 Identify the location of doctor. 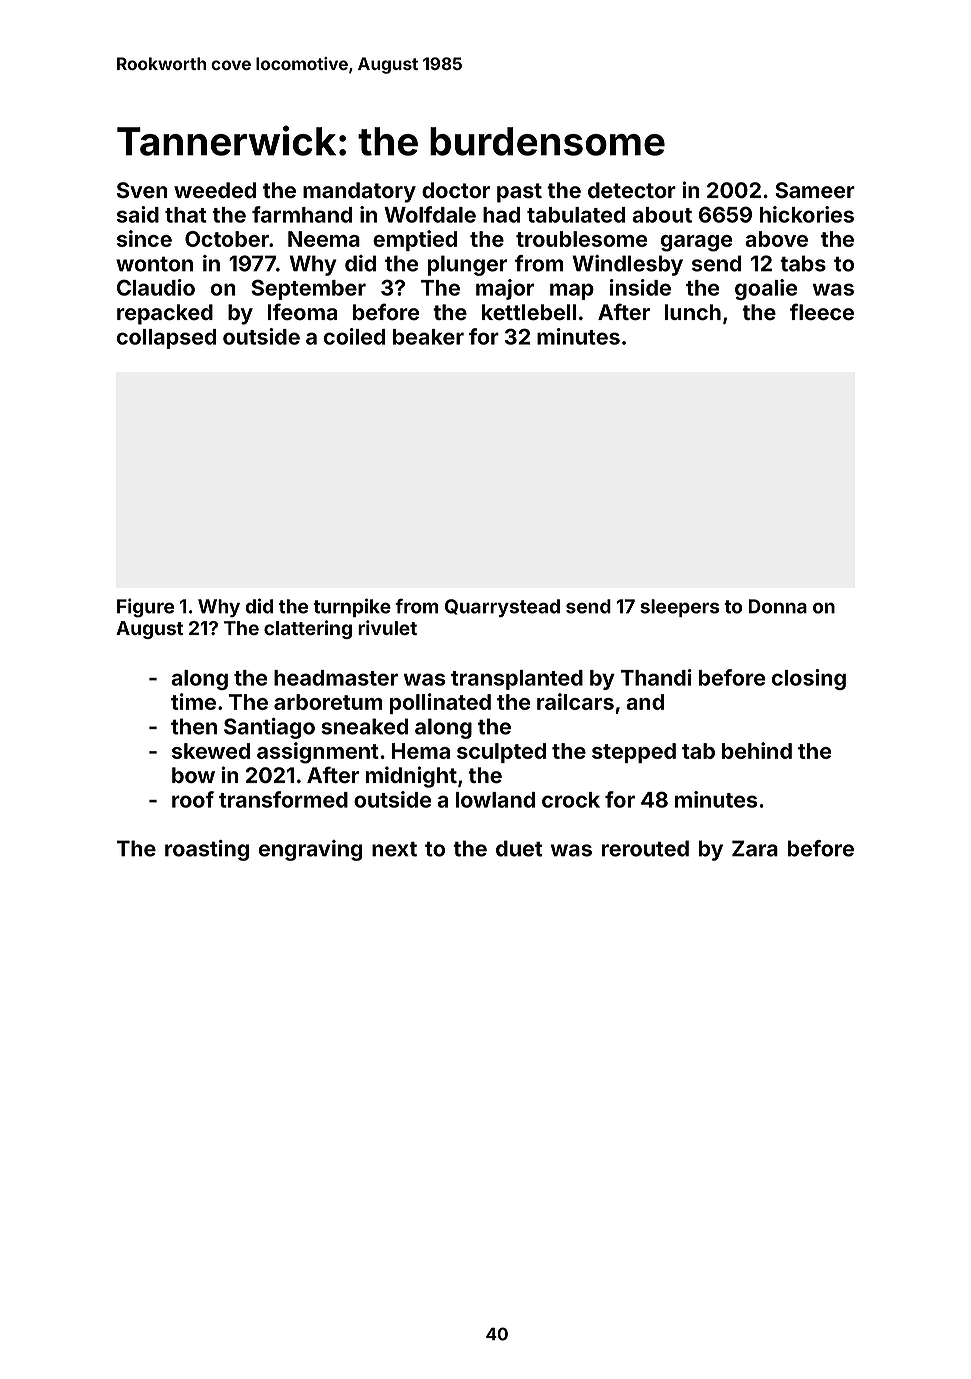
(456, 190).
